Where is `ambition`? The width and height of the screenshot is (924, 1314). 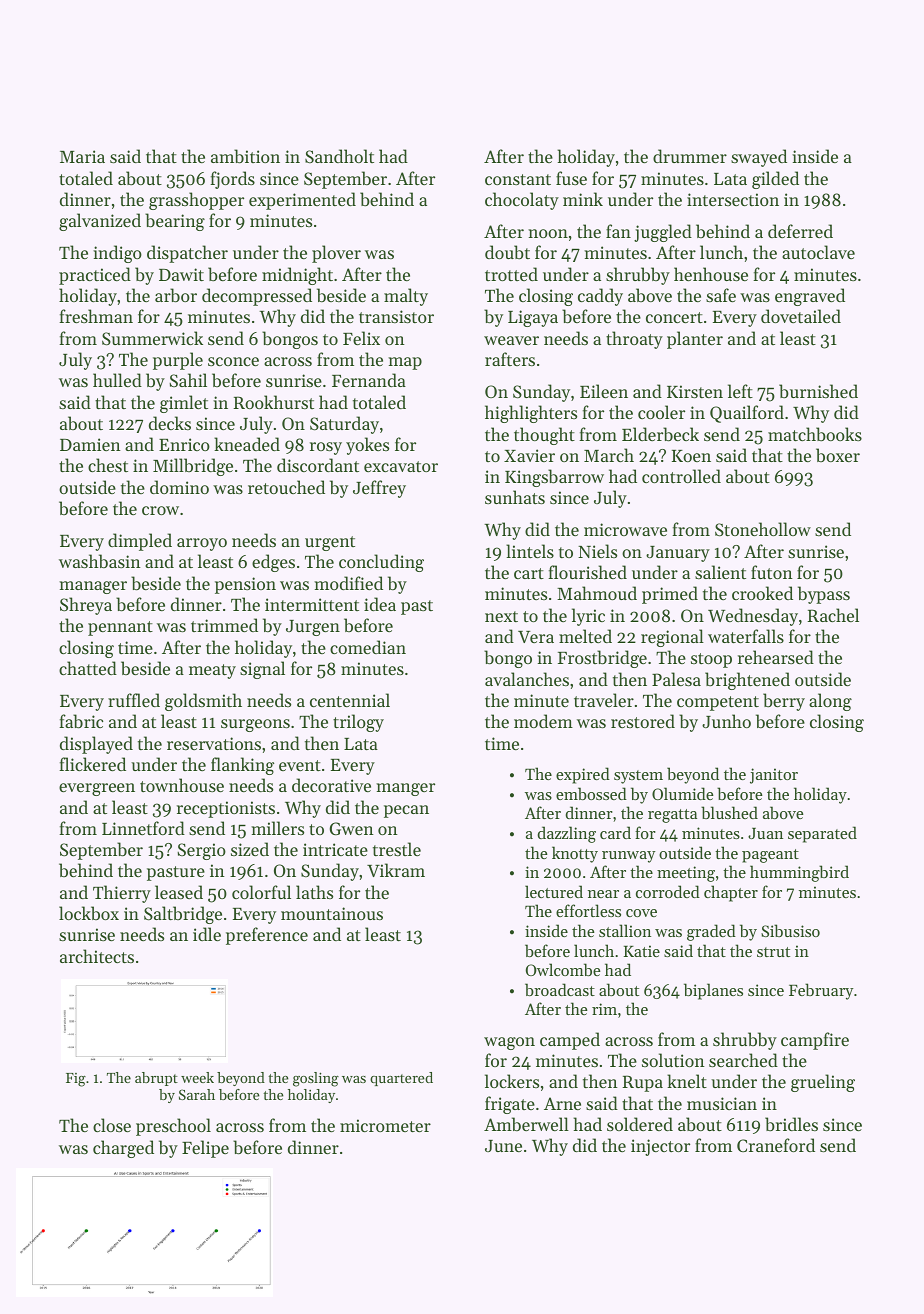 ambition is located at coordinates (245, 156).
